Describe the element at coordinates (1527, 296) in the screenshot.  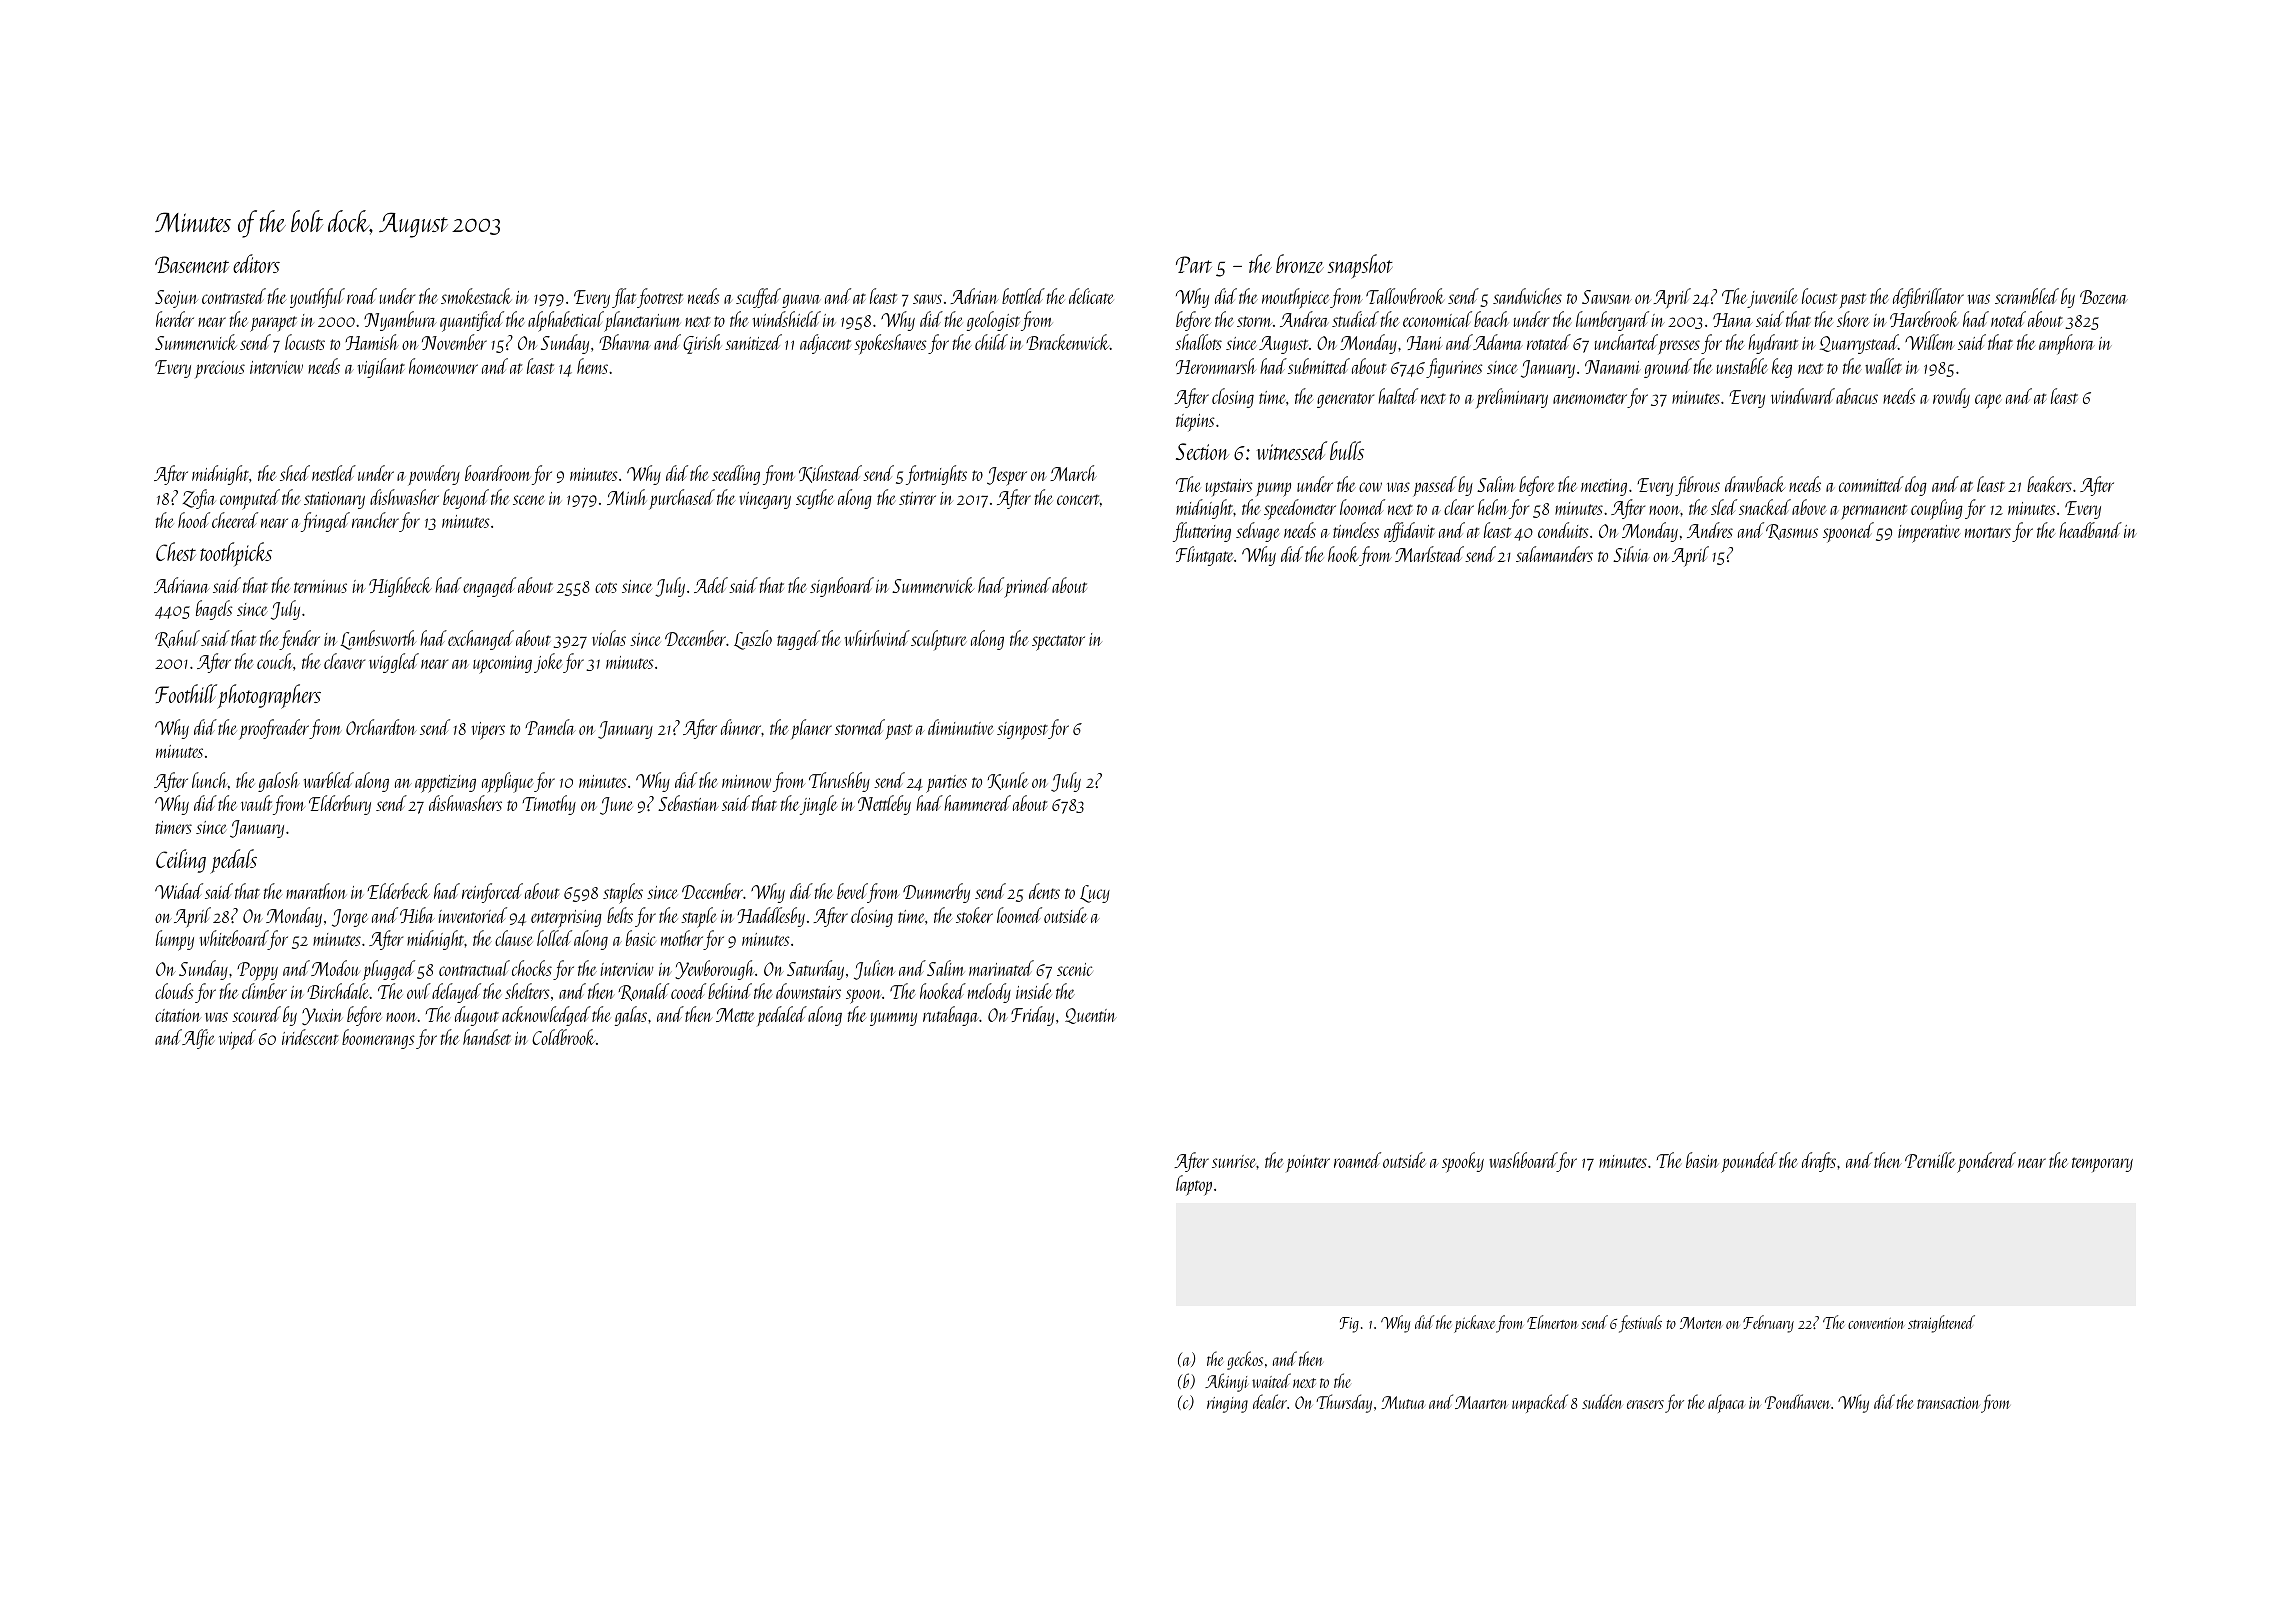
I see `sandwiches` at that location.
